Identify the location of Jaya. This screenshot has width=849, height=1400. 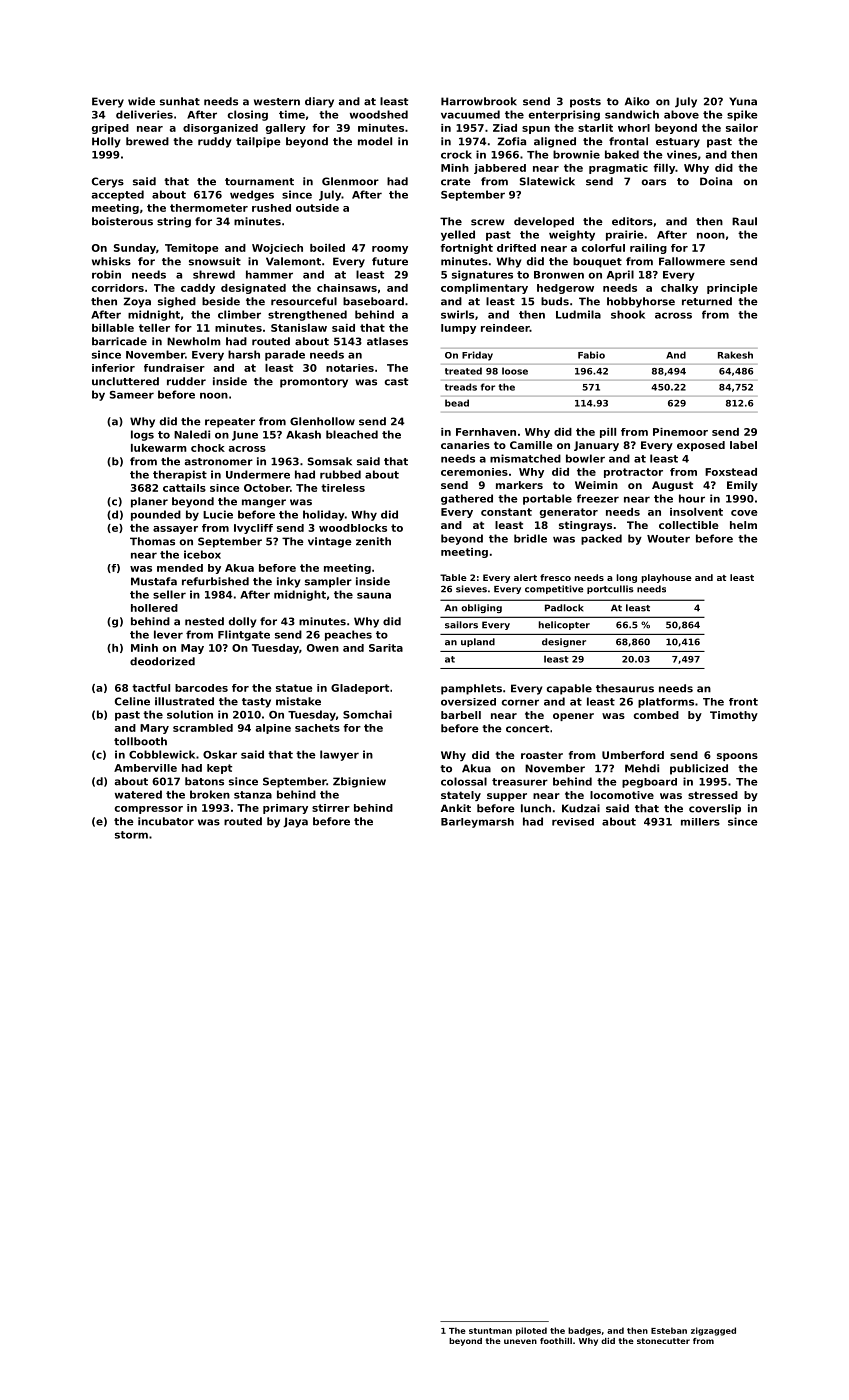
(295, 822).
